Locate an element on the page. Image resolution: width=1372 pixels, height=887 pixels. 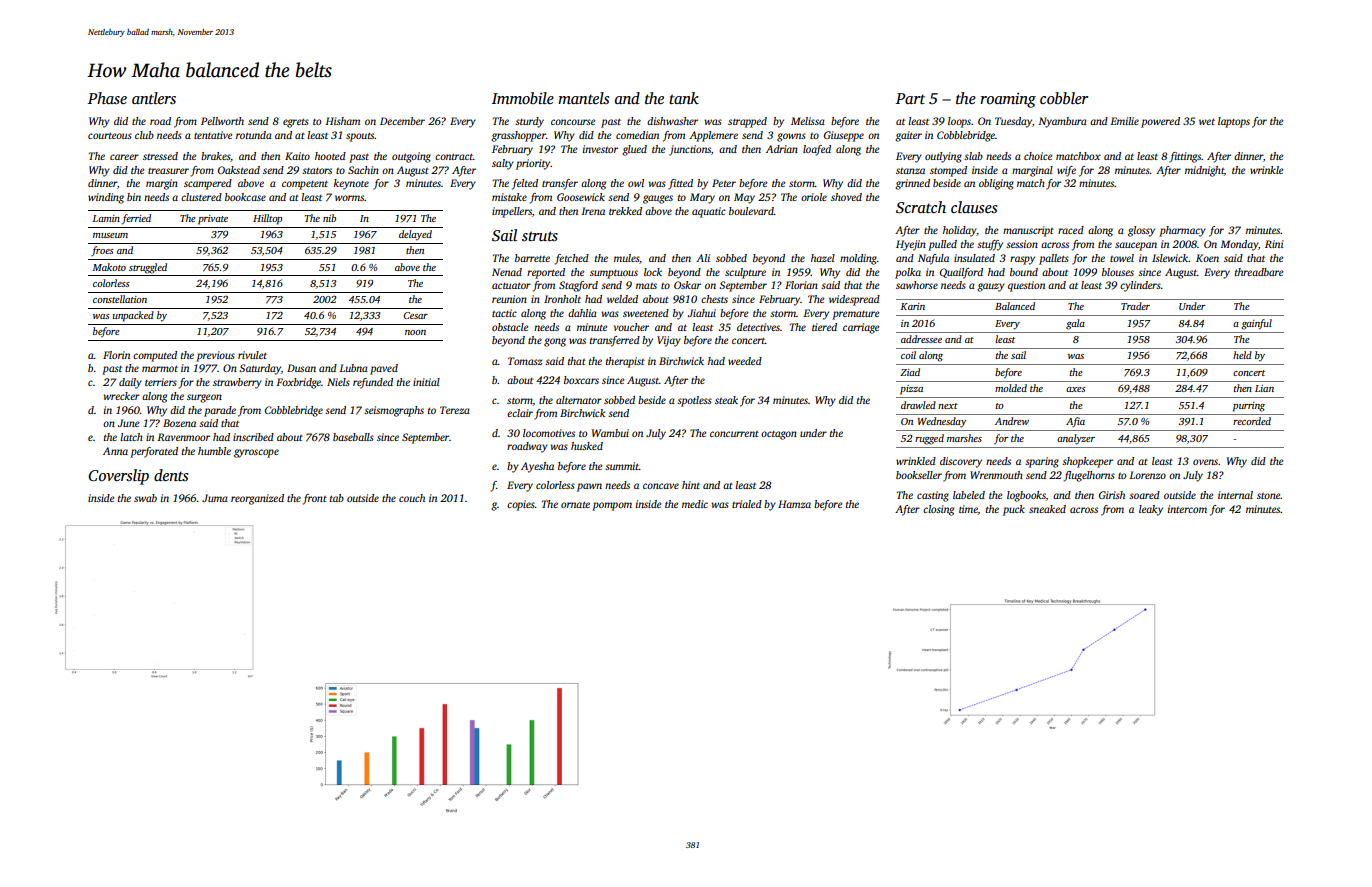
swab is located at coordinates (145, 498).
